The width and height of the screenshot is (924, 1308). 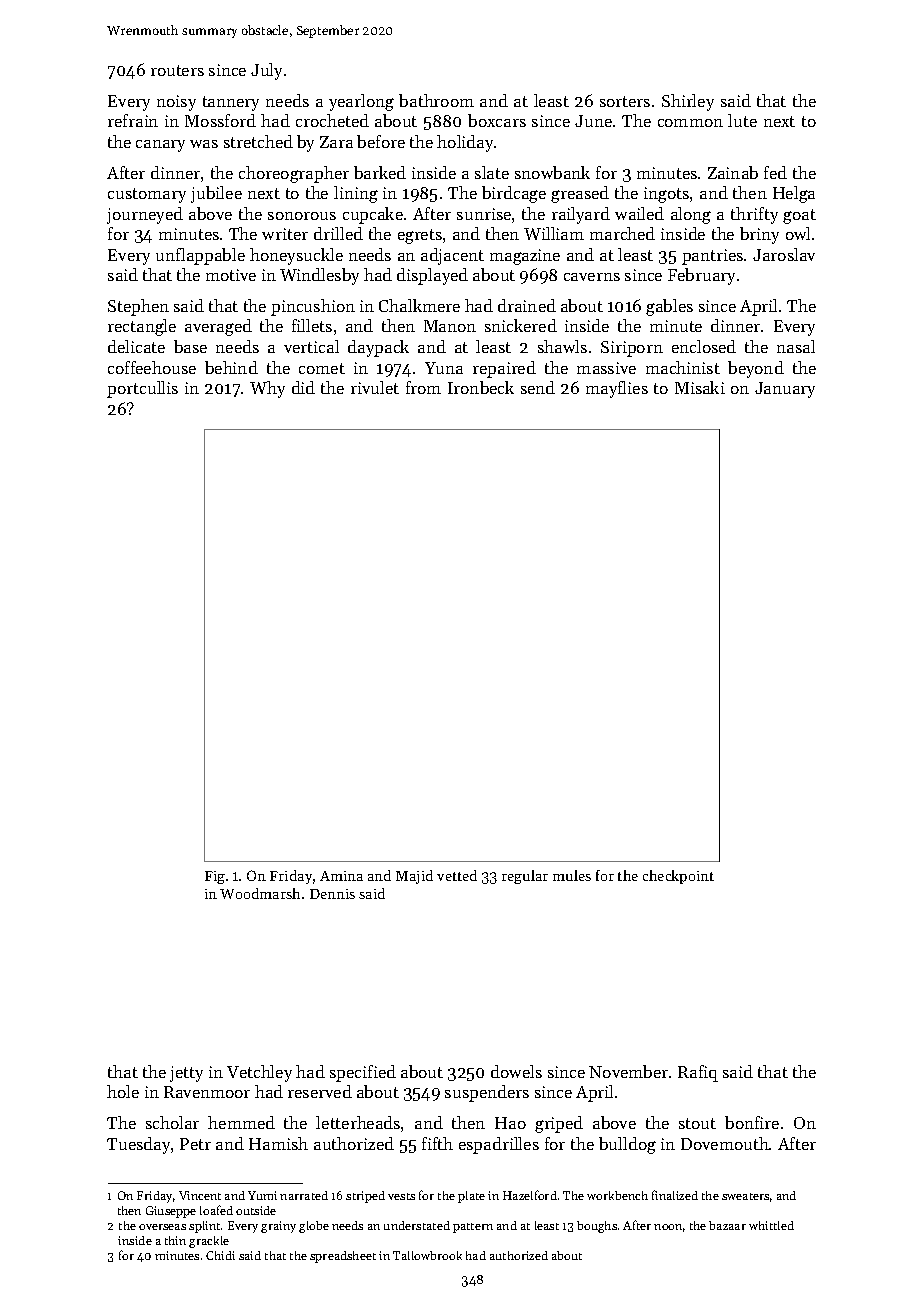 What do you see at coordinates (266, 71) in the screenshot?
I see `July` at bounding box center [266, 71].
